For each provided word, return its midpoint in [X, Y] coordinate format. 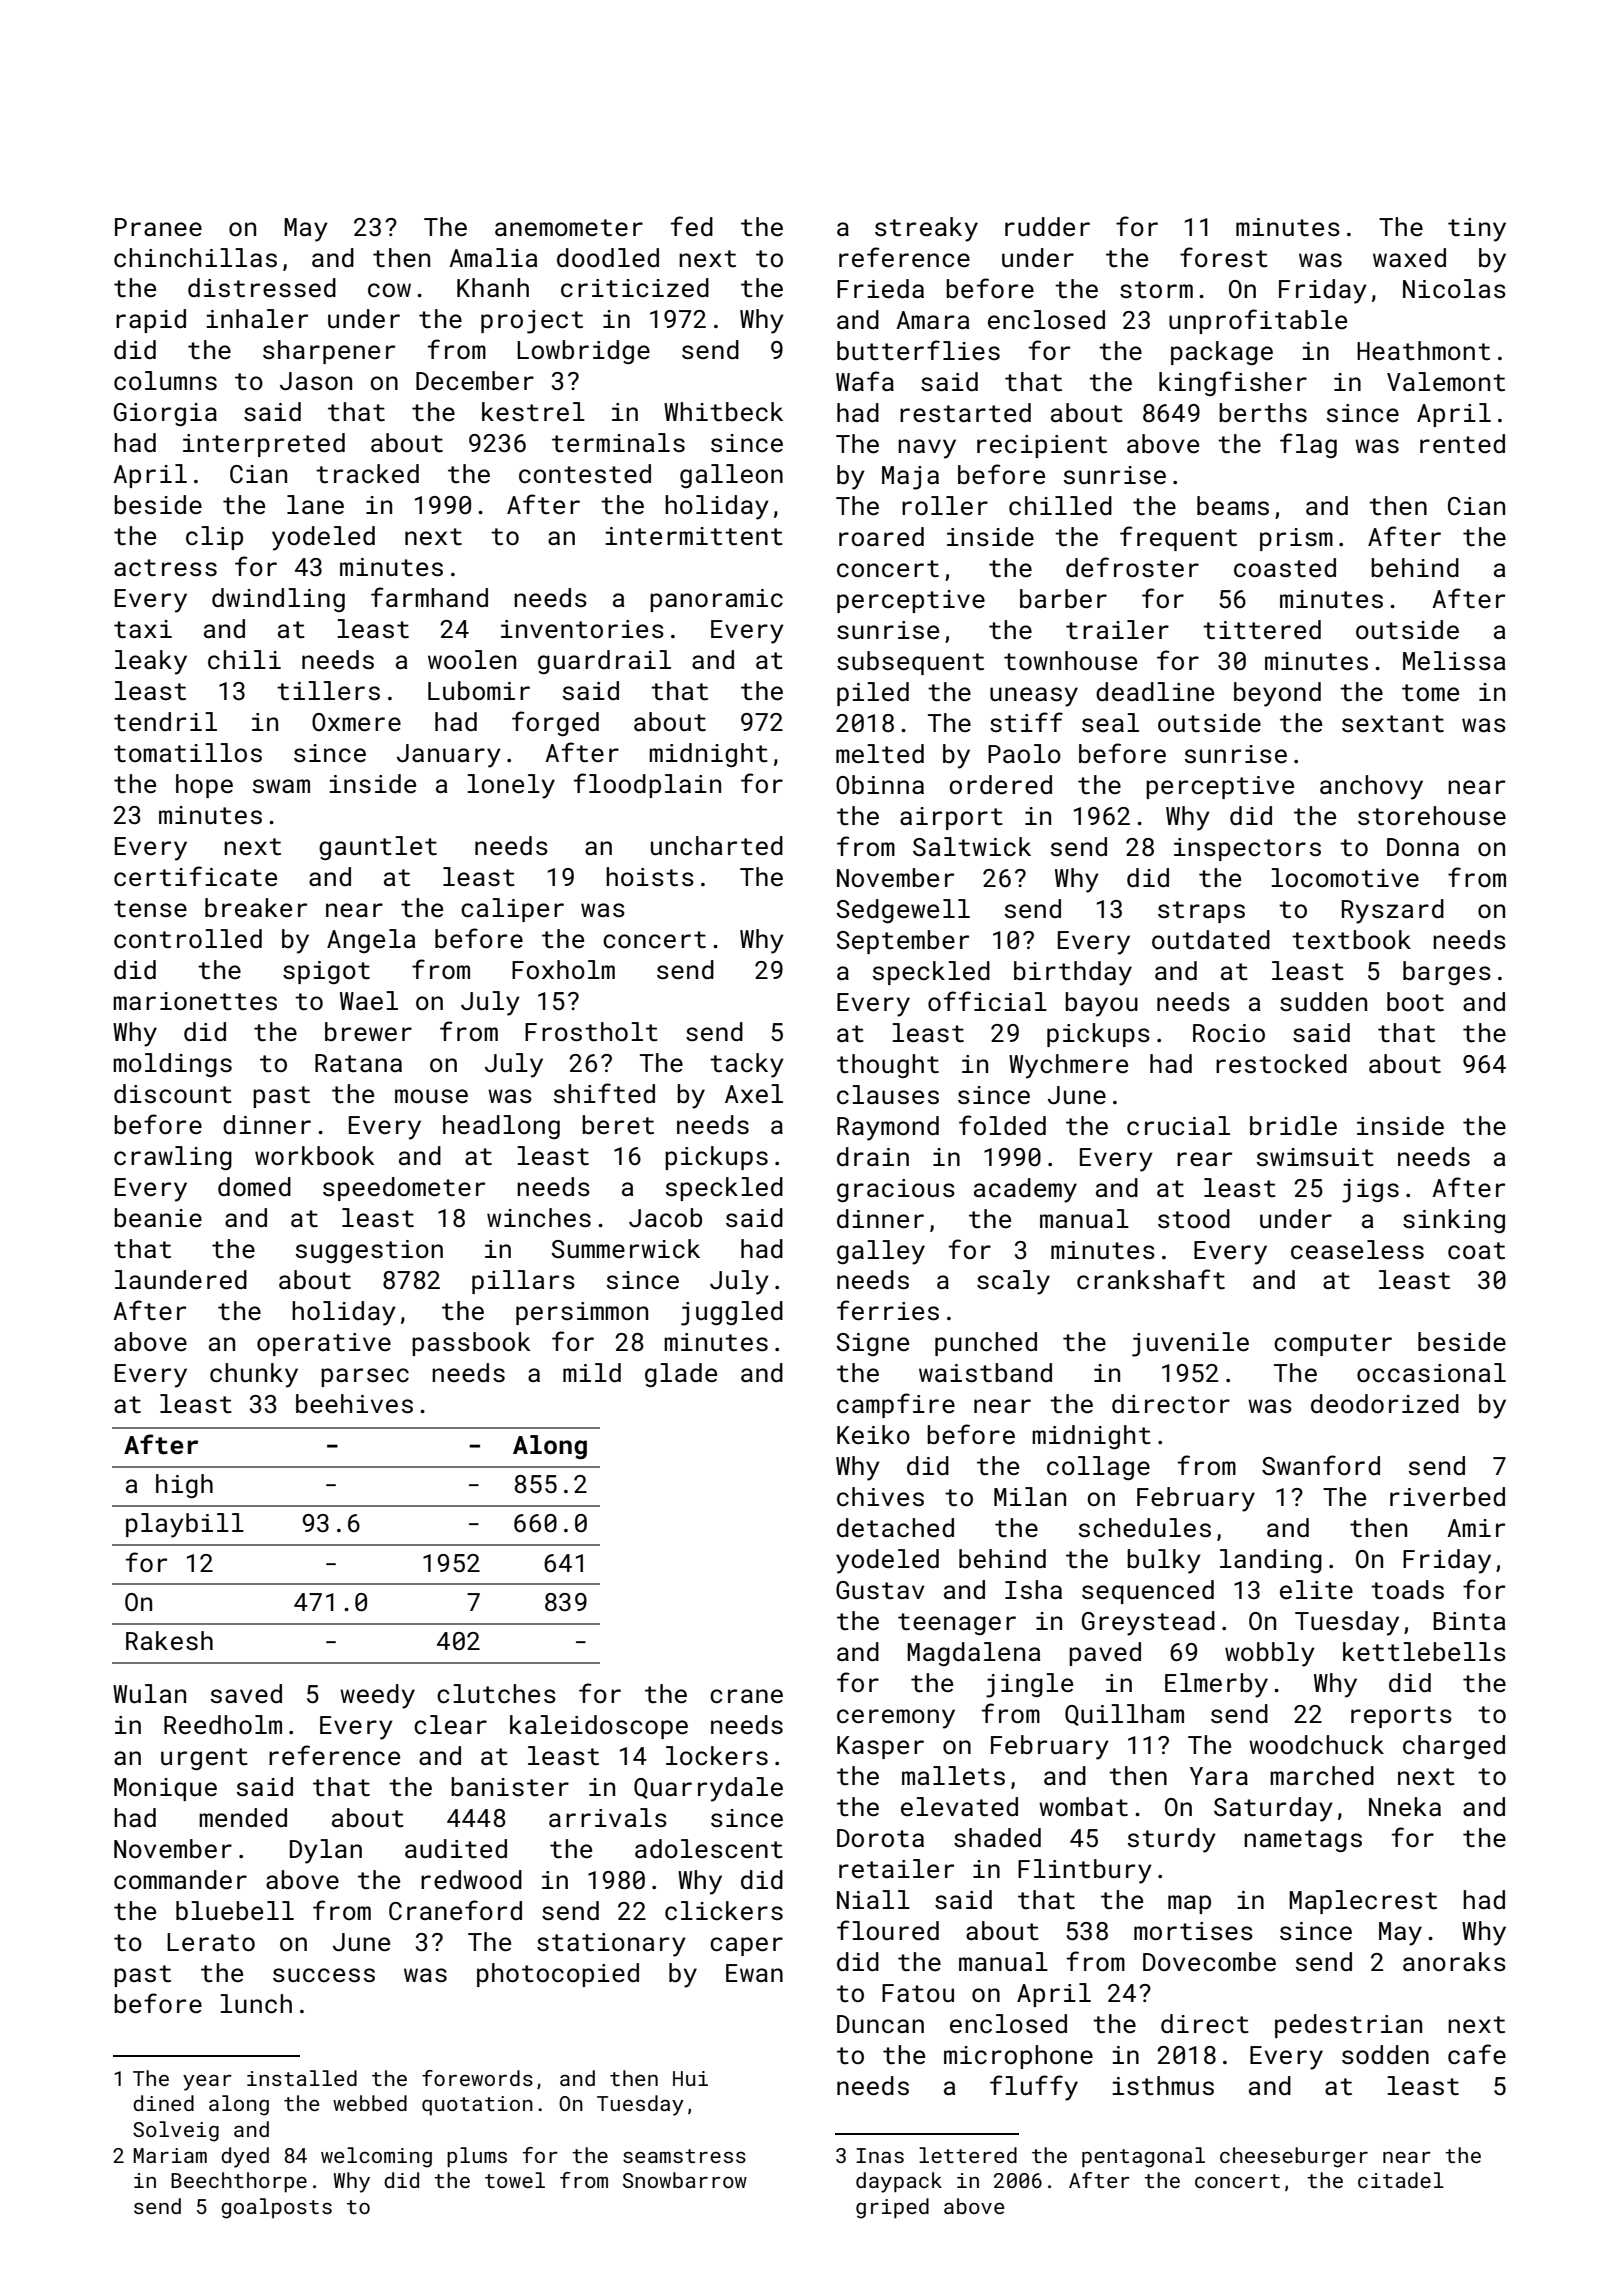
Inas [880, 2155]
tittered [1262, 630]
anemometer [569, 228]
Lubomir [479, 690]
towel [515, 2180]
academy [1025, 1190]
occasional [1431, 1373]
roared [881, 536]
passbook [471, 1344]
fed [692, 226]
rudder [1047, 226]
